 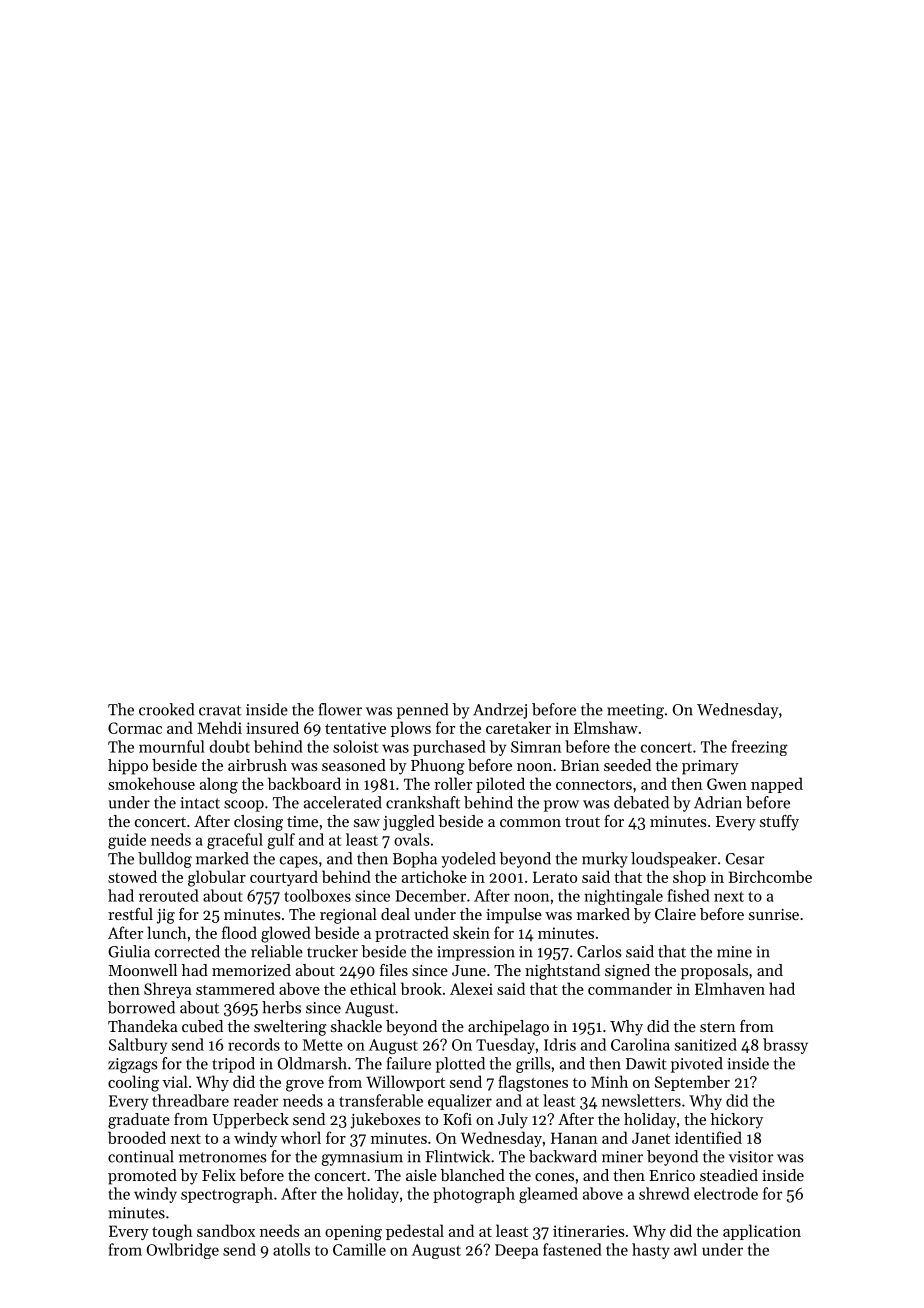 What do you see at coordinates (359, 1249) in the screenshot?
I see `Camille` at bounding box center [359, 1249].
